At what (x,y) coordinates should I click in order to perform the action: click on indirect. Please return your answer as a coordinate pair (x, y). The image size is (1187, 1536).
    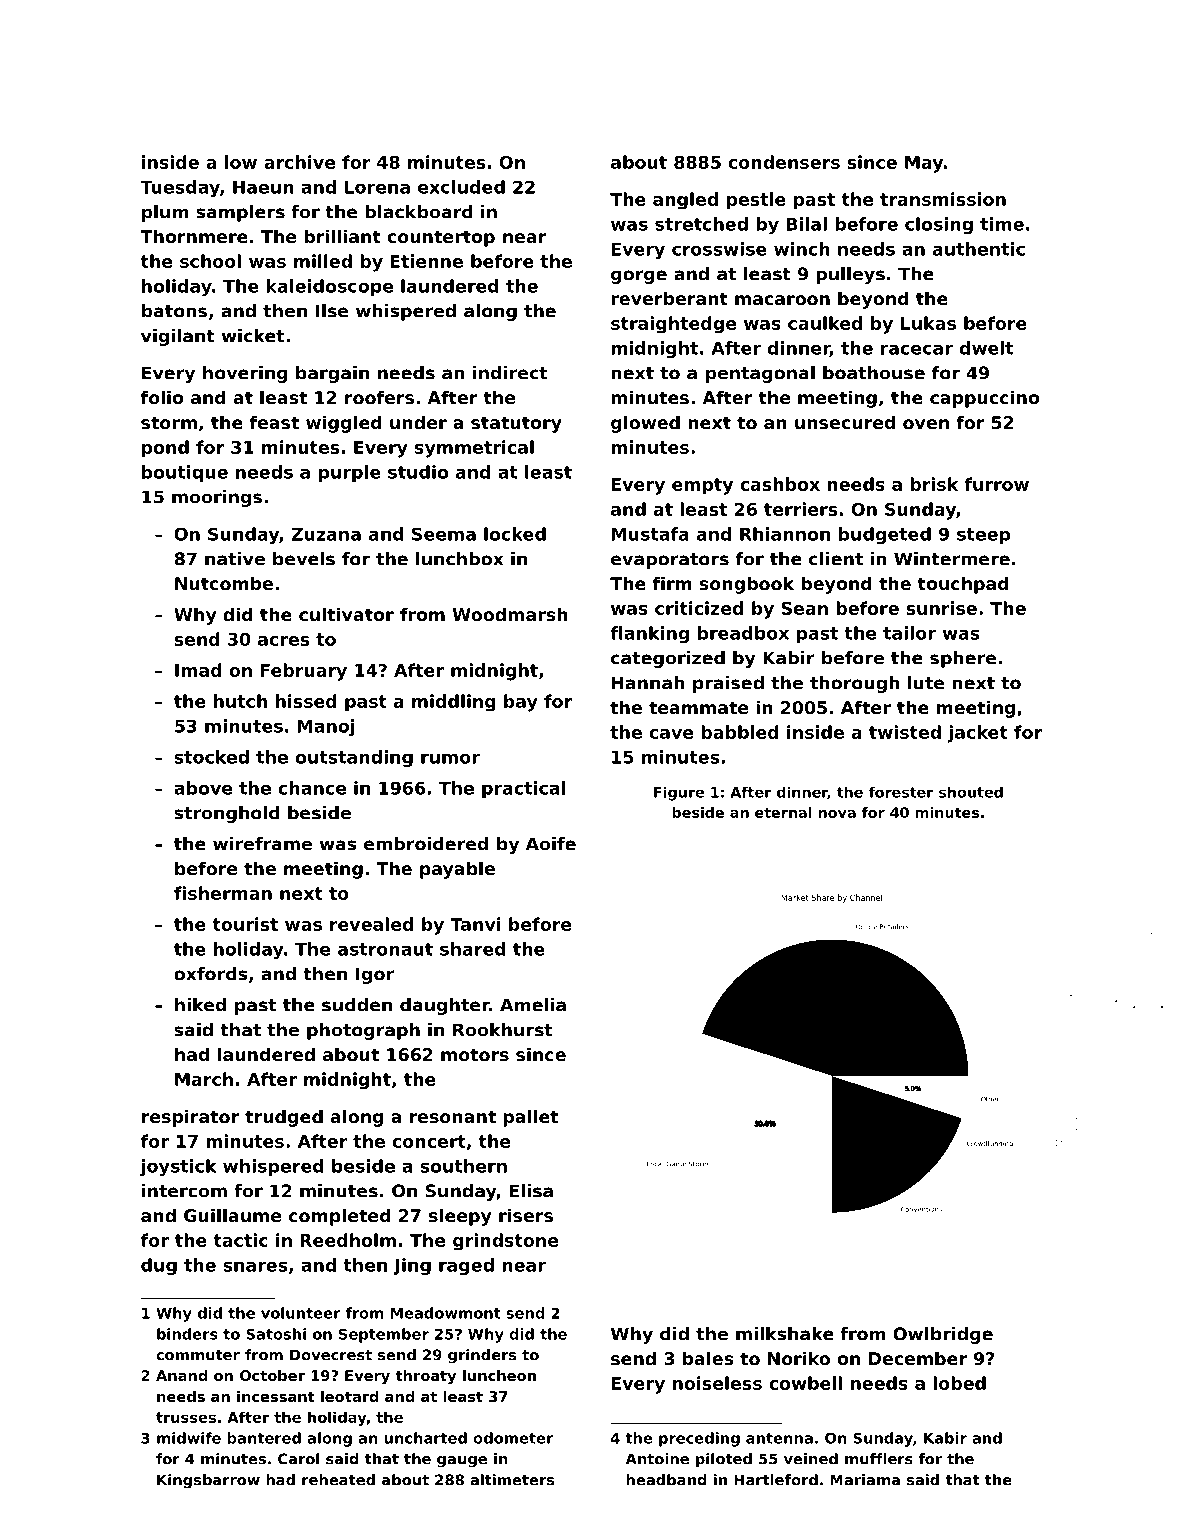
    Looking at the image, I should click on (510, 373).
